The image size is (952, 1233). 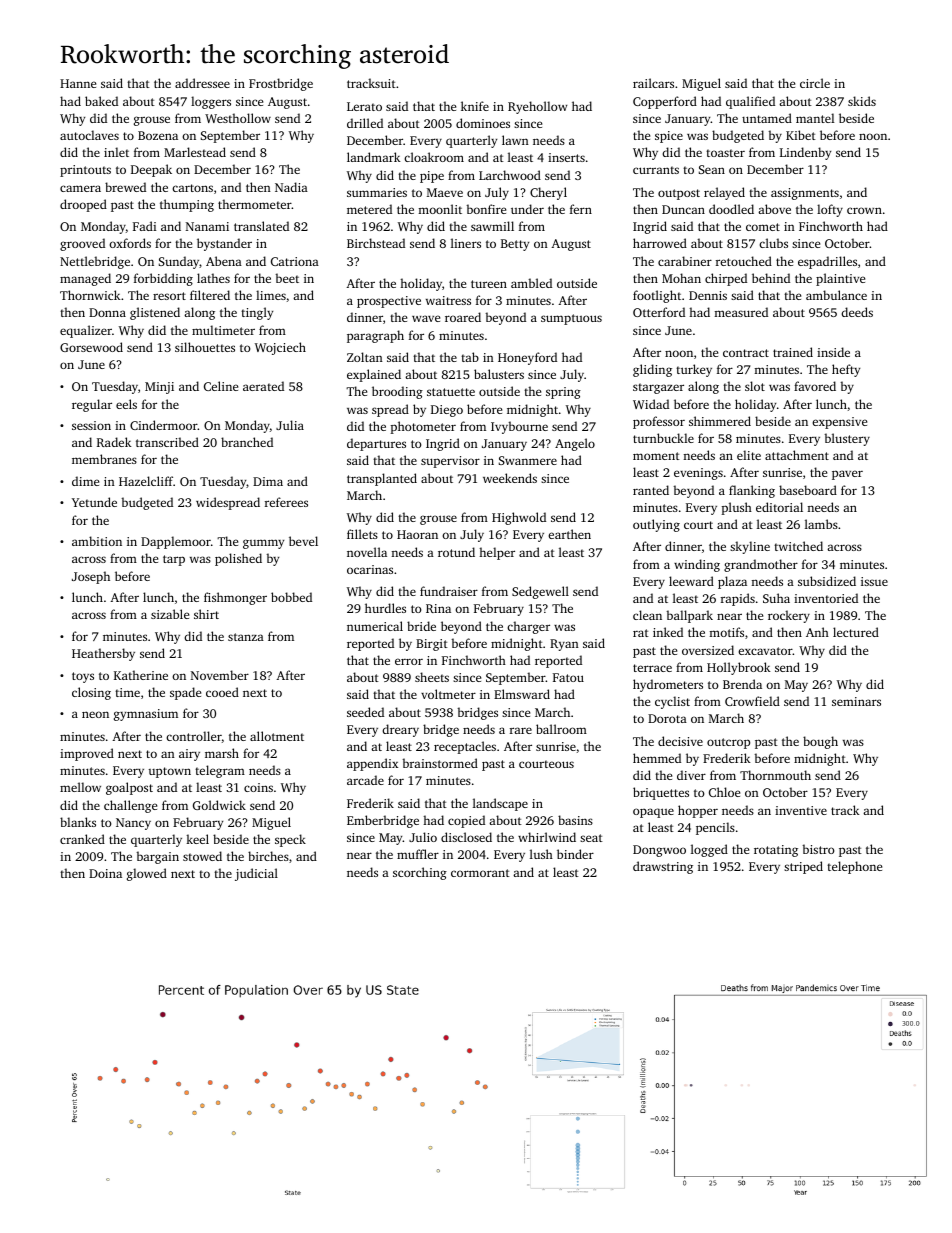 What do you see at coordinates (78, 83) in the screenshot?
I see `Hanne` at bounding box center [78, 83].
